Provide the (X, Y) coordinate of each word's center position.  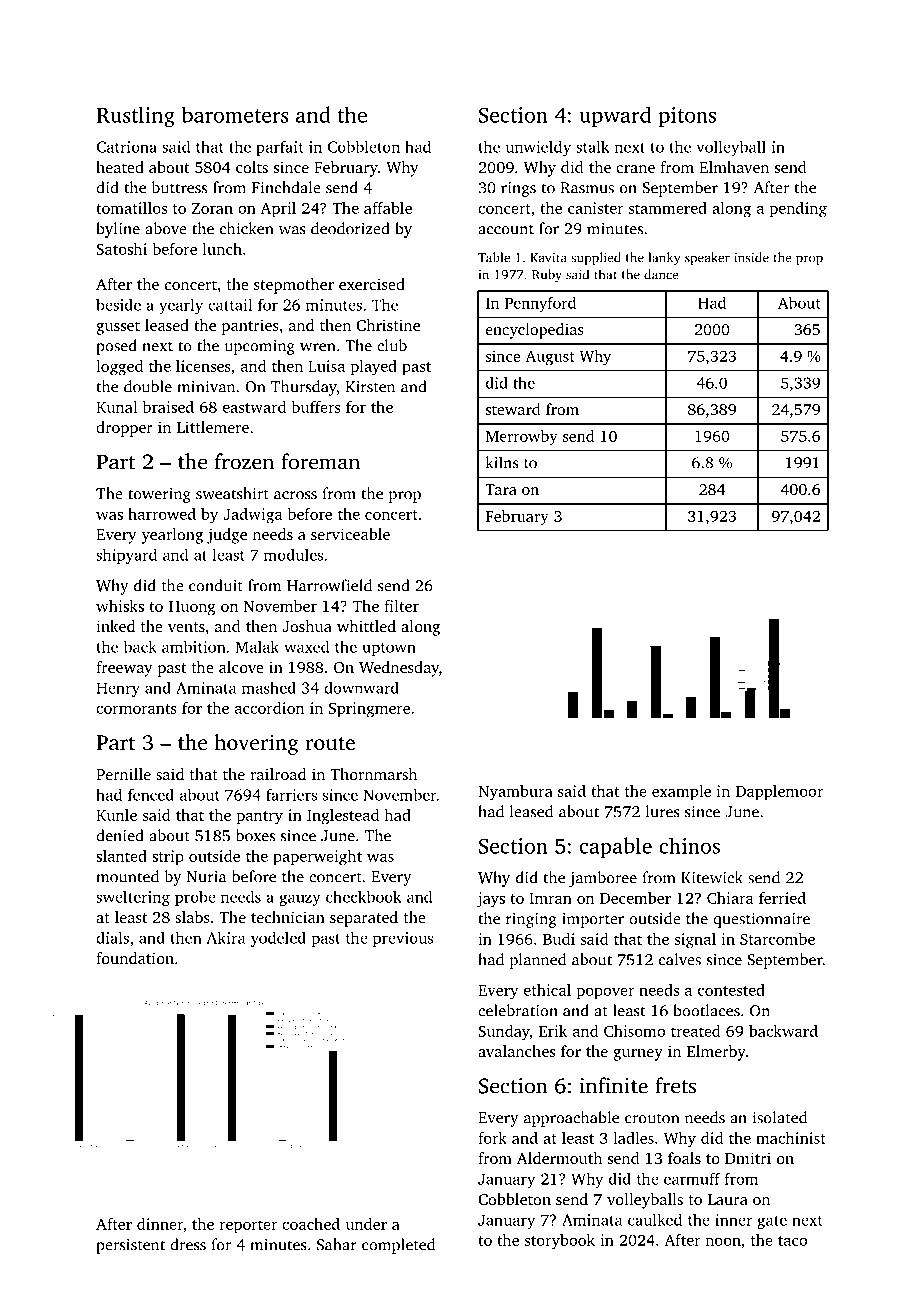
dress (188, 1244)
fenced (151, 794)
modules (293, 555)
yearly (181, 306)
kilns (501, 462)
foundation (135, 958)
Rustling (135, 117)
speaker (707, 258)
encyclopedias (535, 331)
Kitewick (712, 877)
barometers (235, 114)
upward (615, 116)
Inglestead (343, 817)
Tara (501, 489)
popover (605, 994)
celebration (518, 1010)
